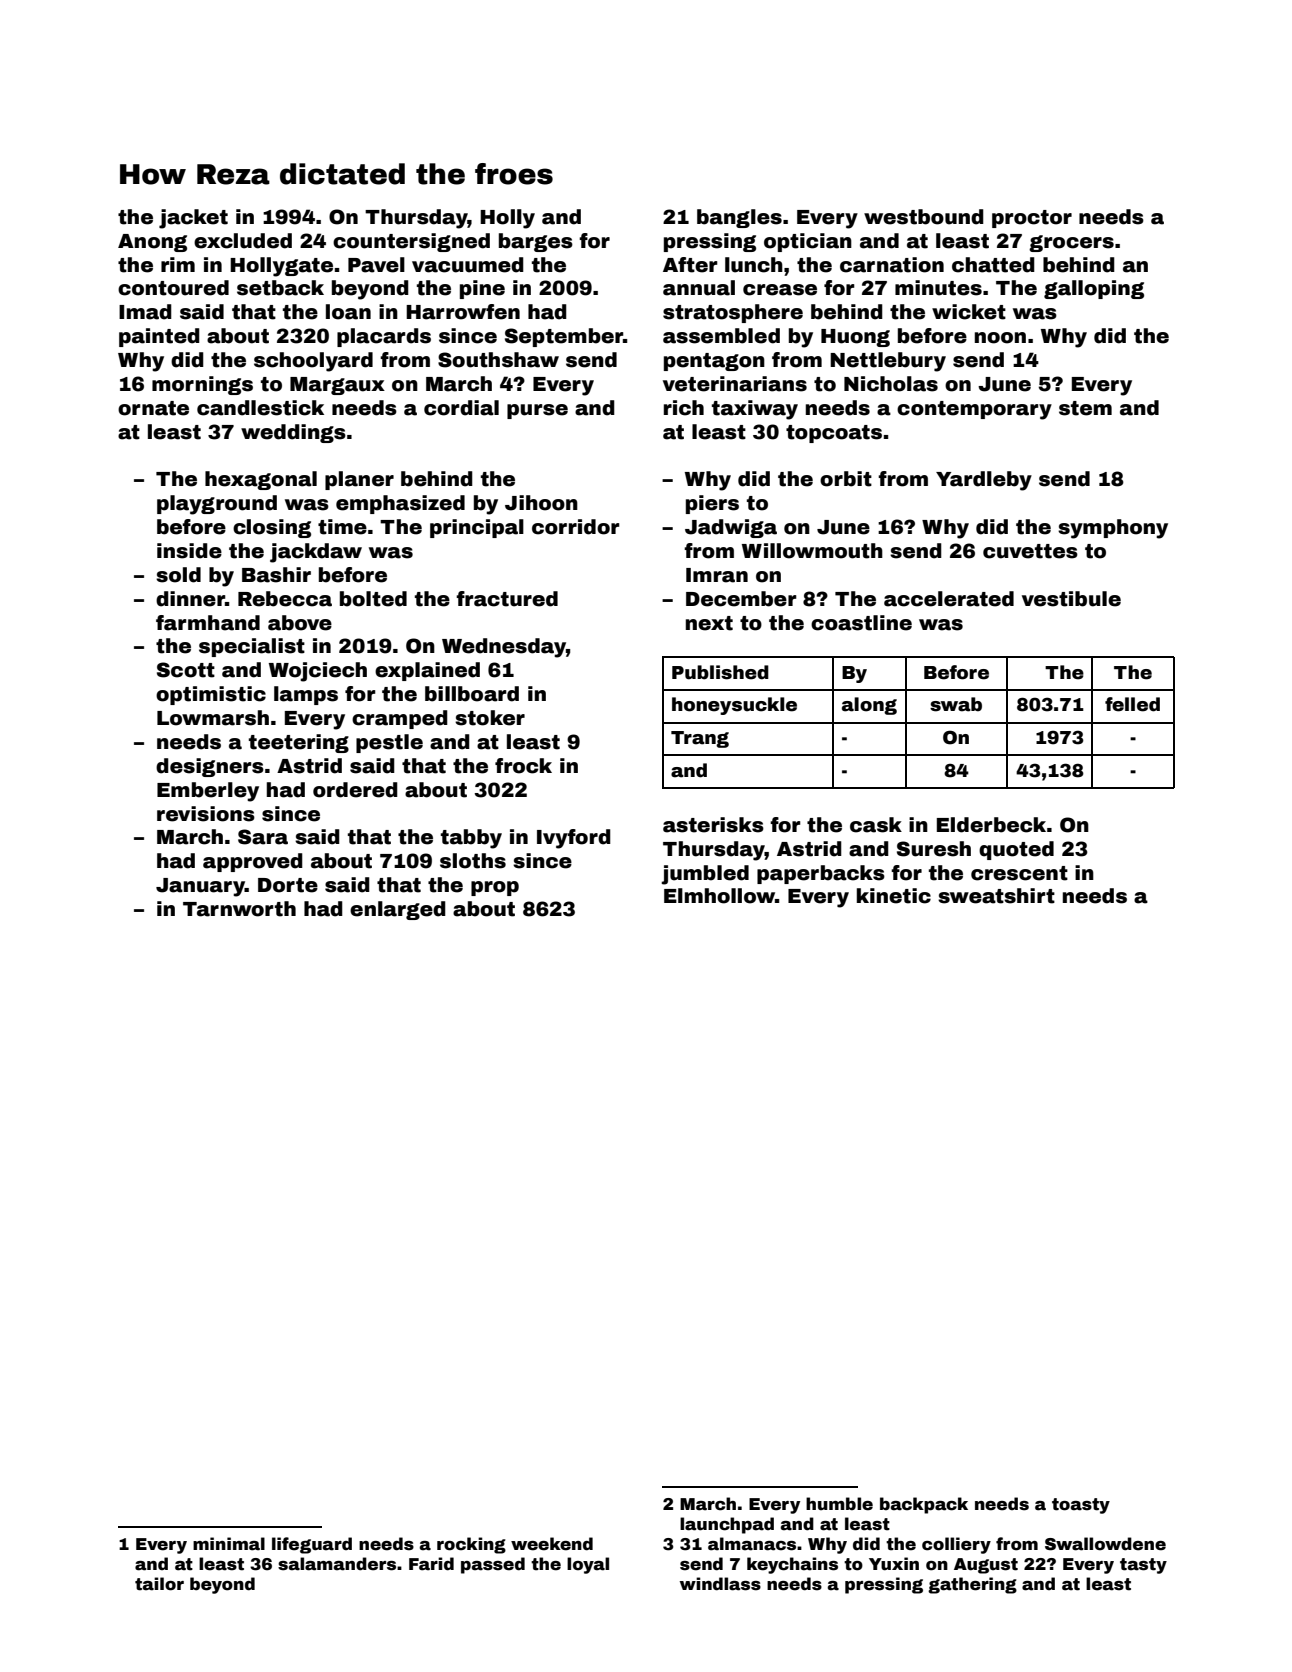 The width and height of the page is (1292, 1672). What do you see at coordinates (739, 218) in the page?
I see `bangles` at bounding box center [739, 218].
